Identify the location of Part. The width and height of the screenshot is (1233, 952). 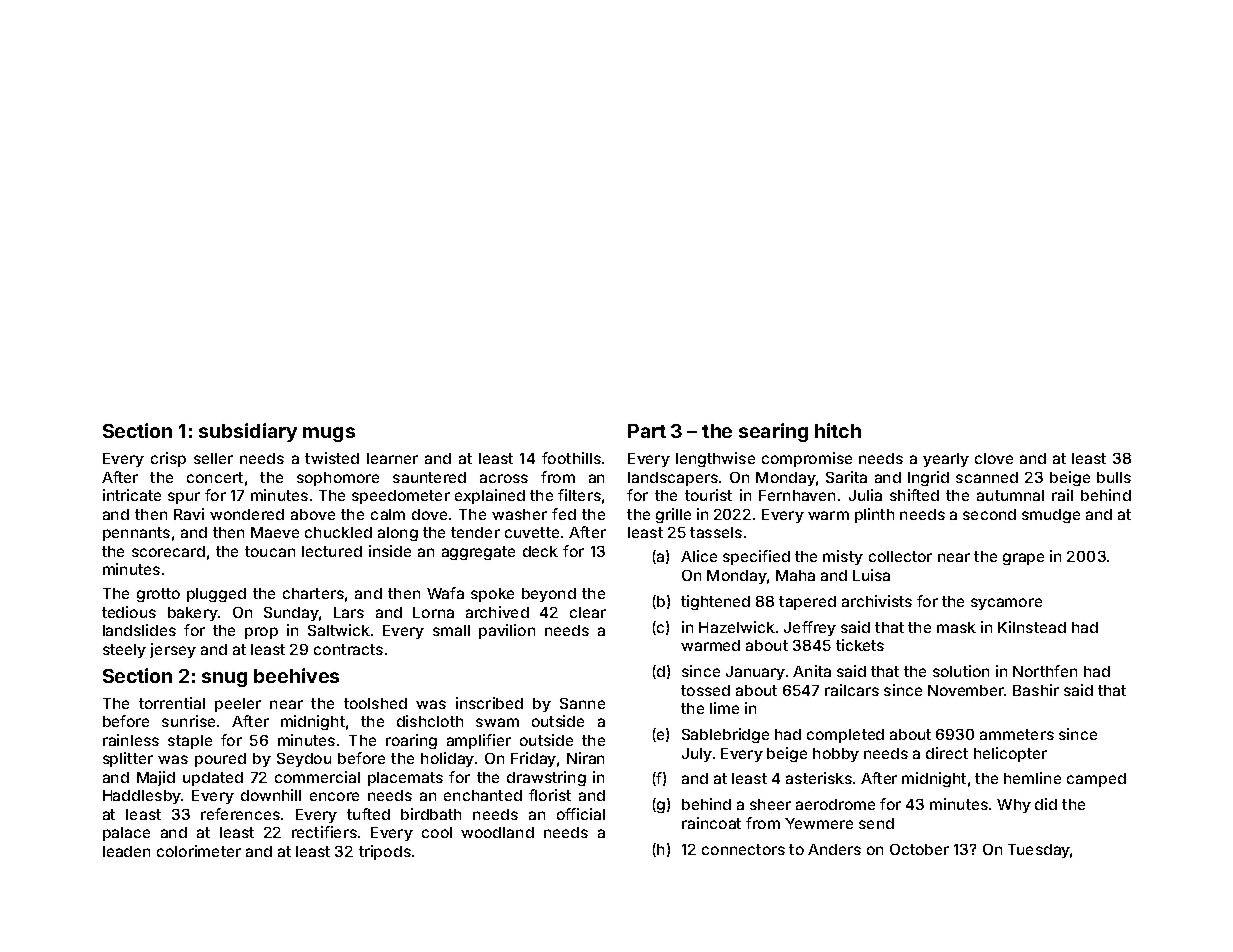
(647, 431).
